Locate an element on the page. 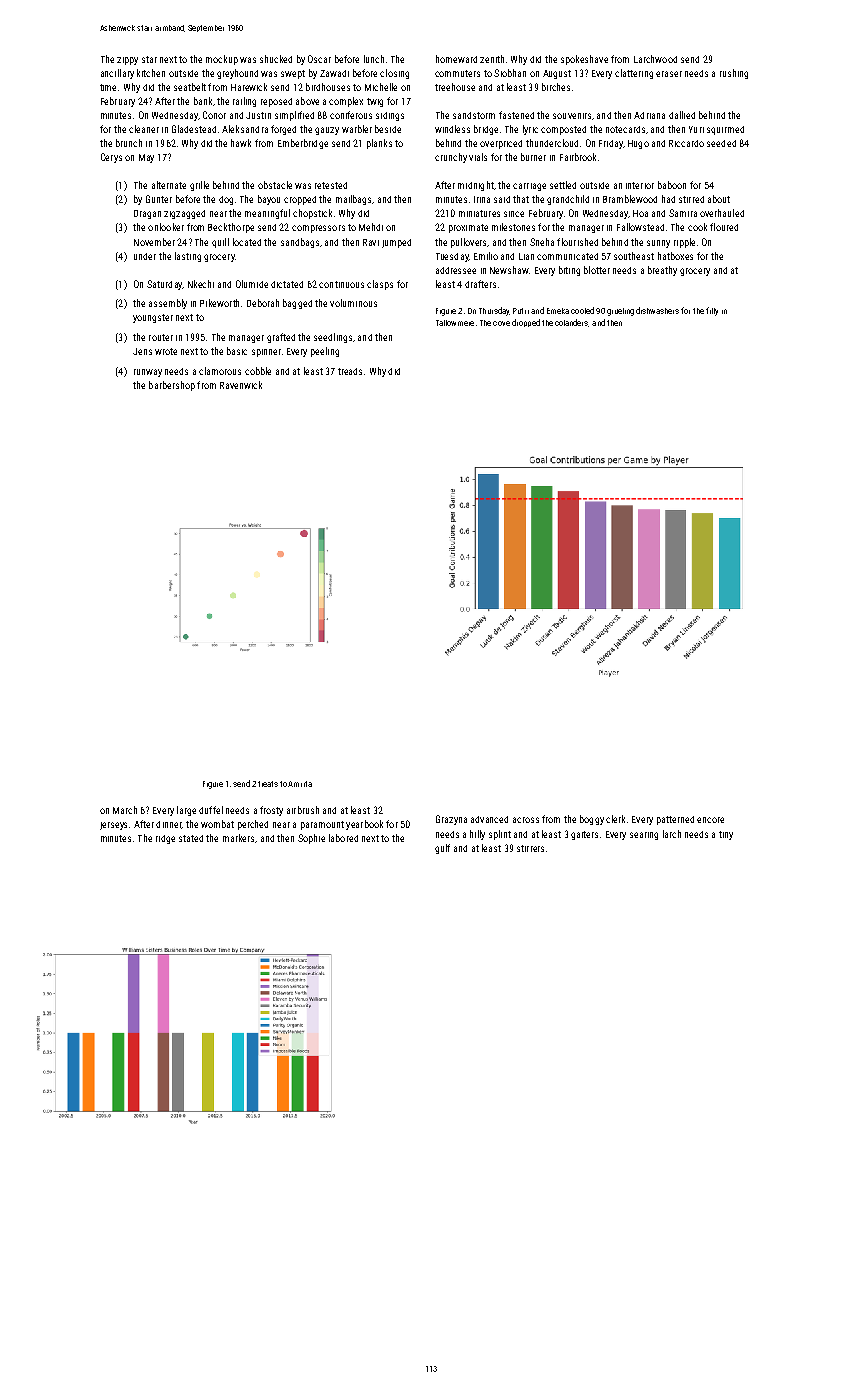  twig is located at coordinates (375, 102).
